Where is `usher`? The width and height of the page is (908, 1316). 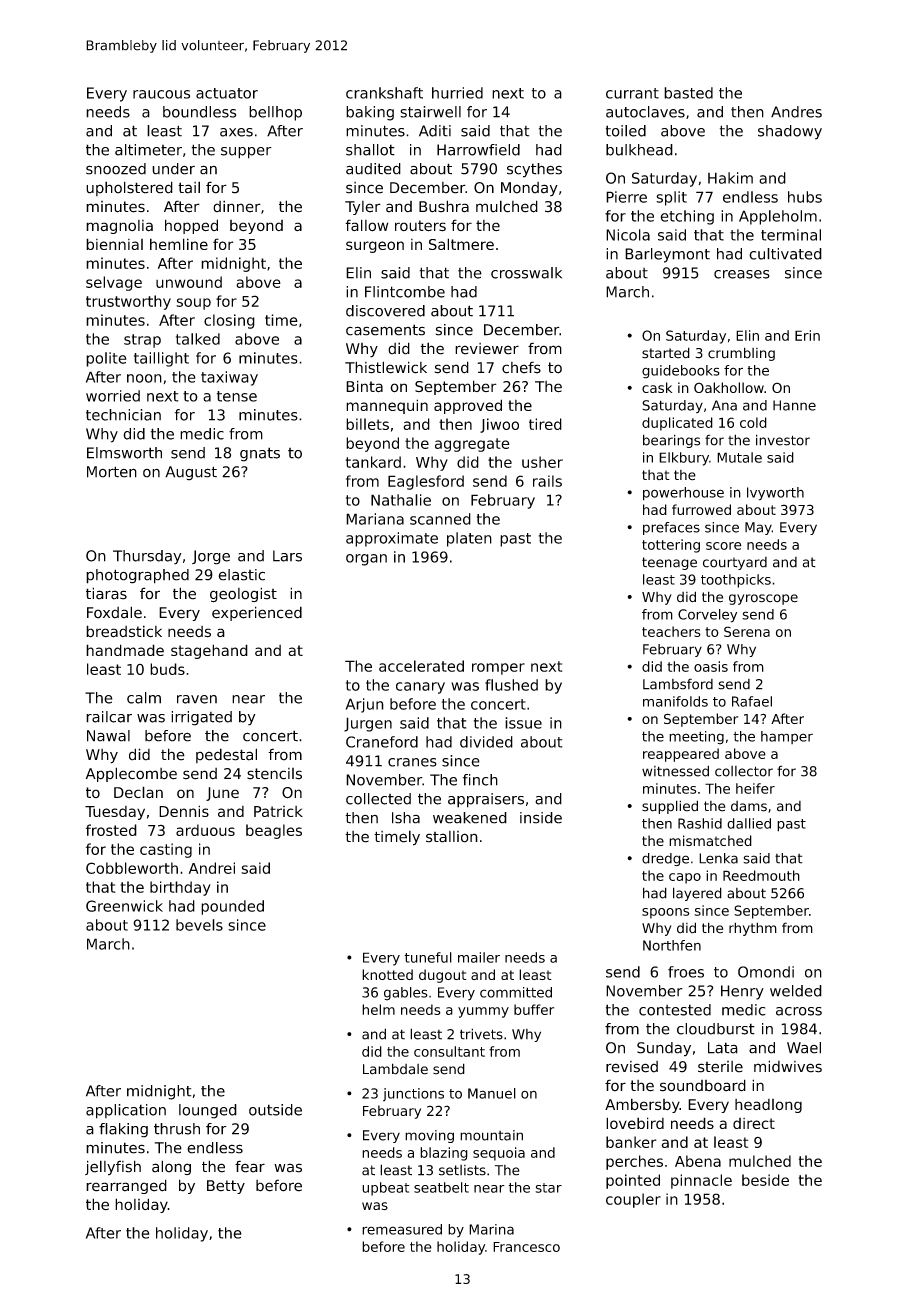 usher is located at coordinates (542, 462).
